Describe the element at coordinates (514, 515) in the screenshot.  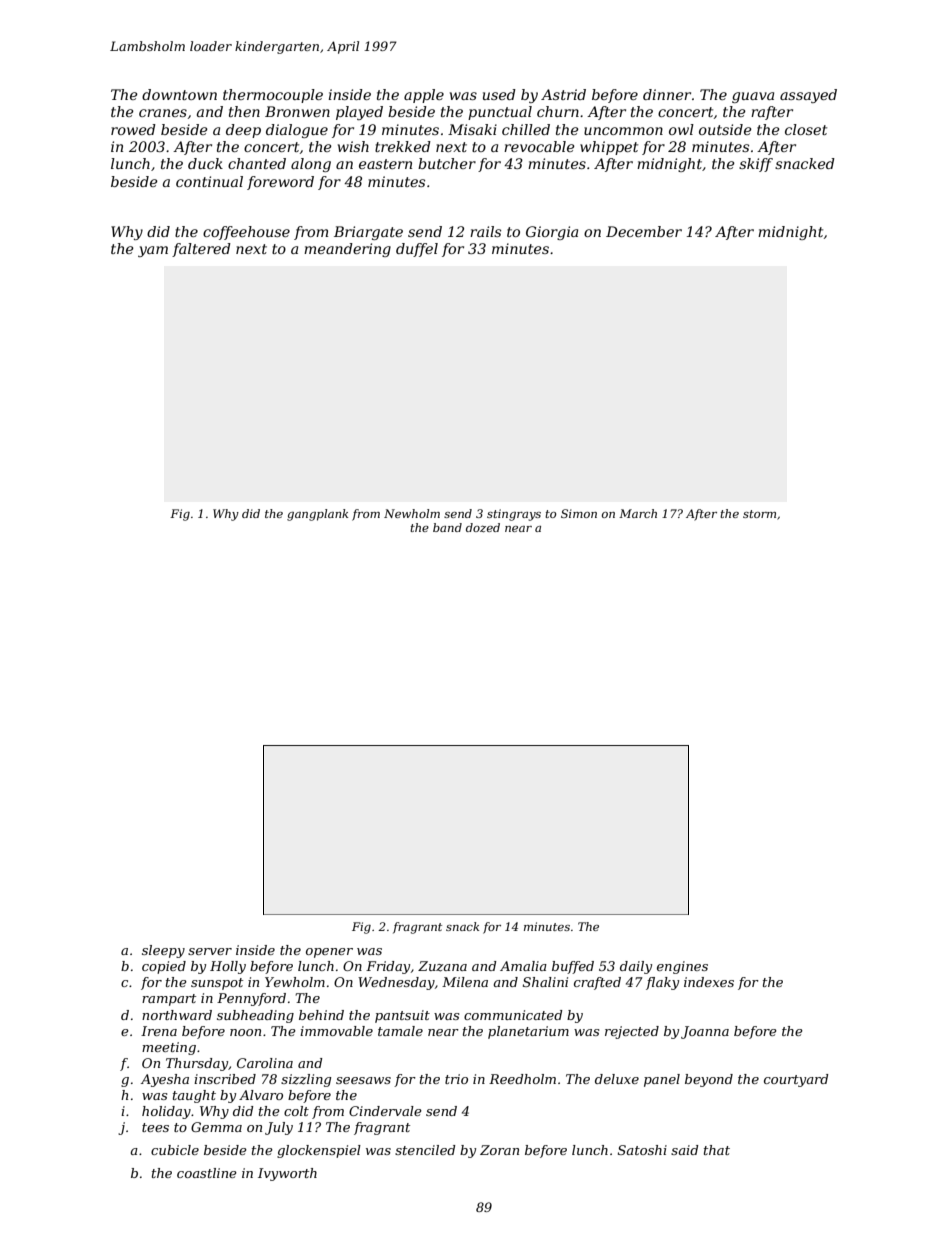
I see `stingrays` at that location.
